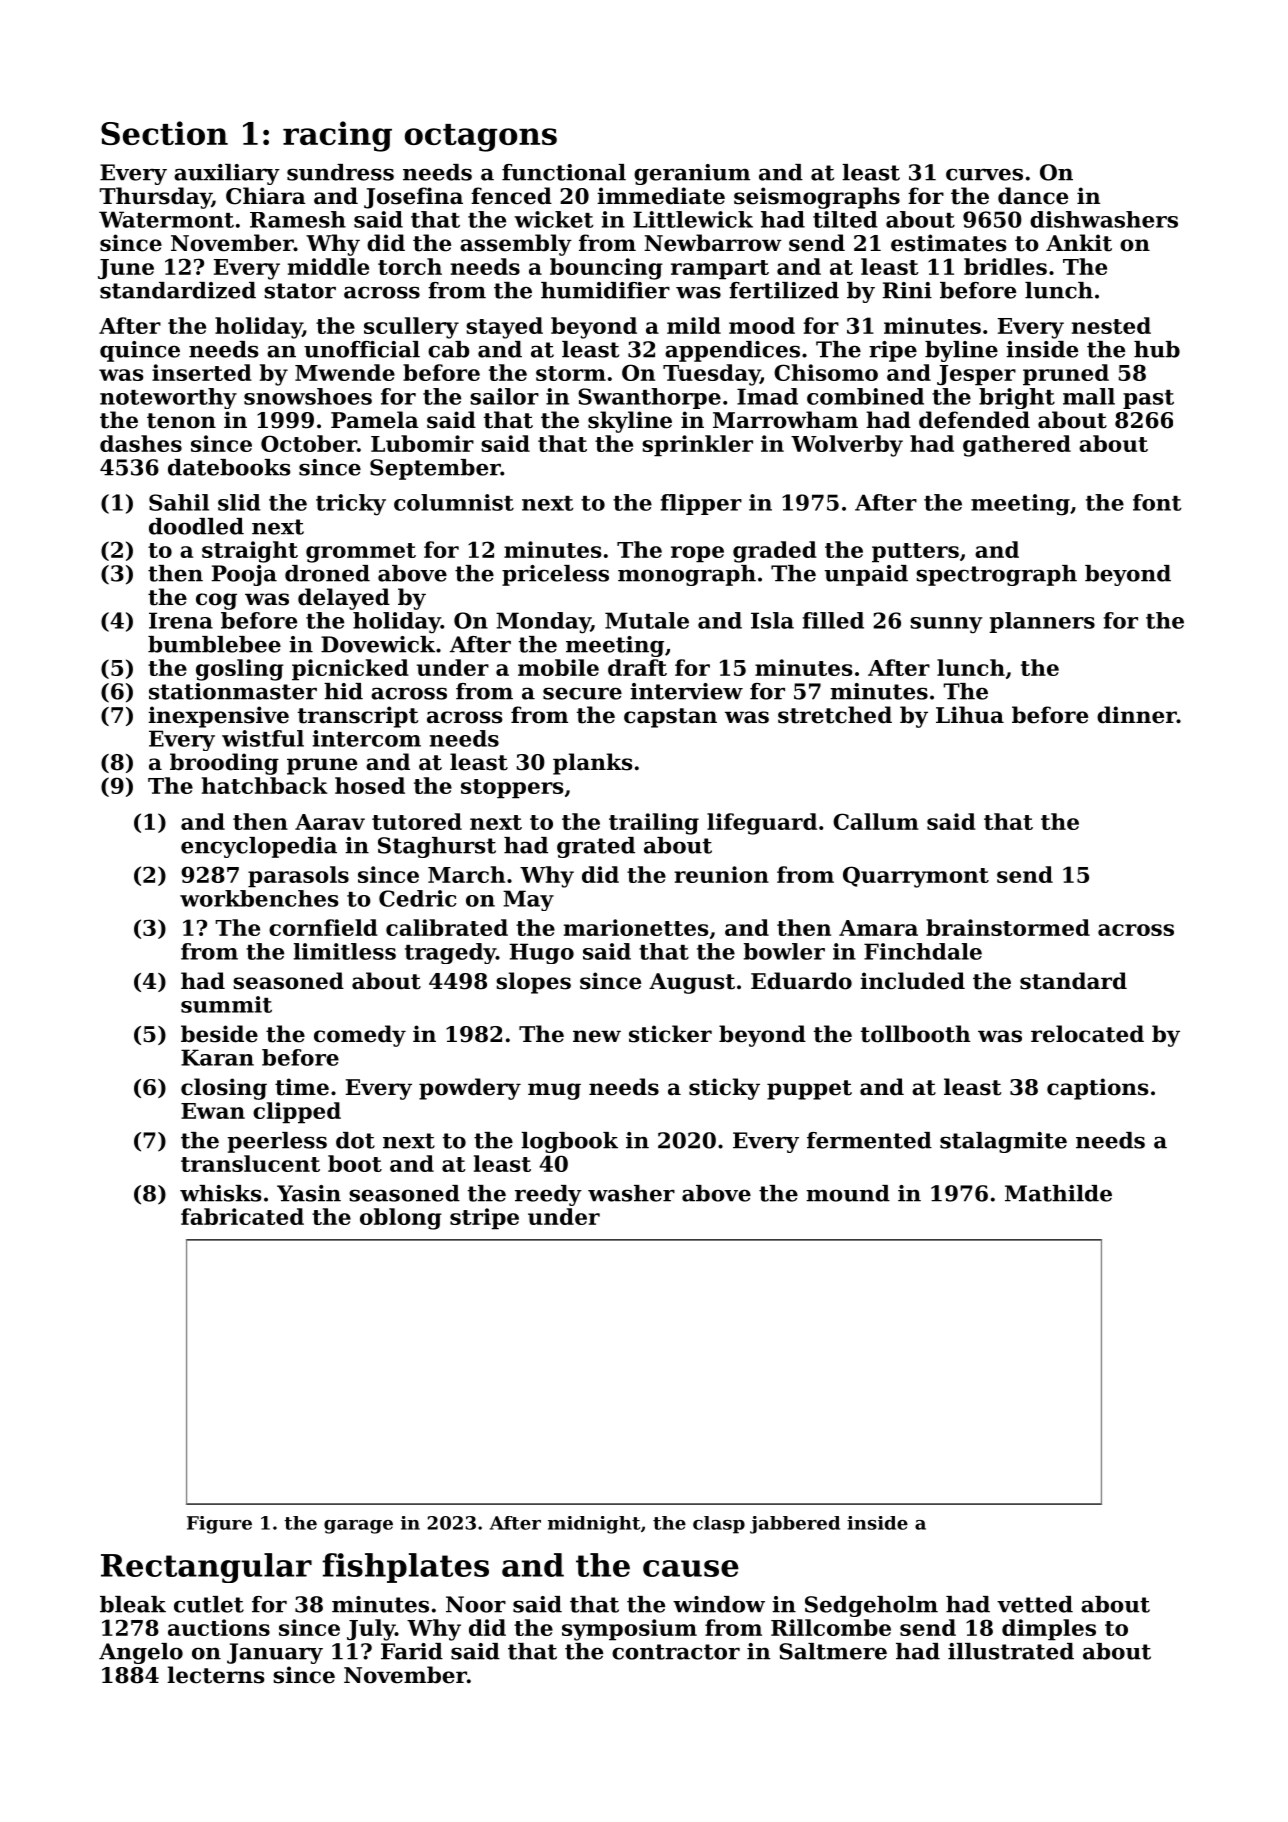 The height and width of the screenshot is (1822, 1288). I want to click on illustrated, so click(1011, 1651).
